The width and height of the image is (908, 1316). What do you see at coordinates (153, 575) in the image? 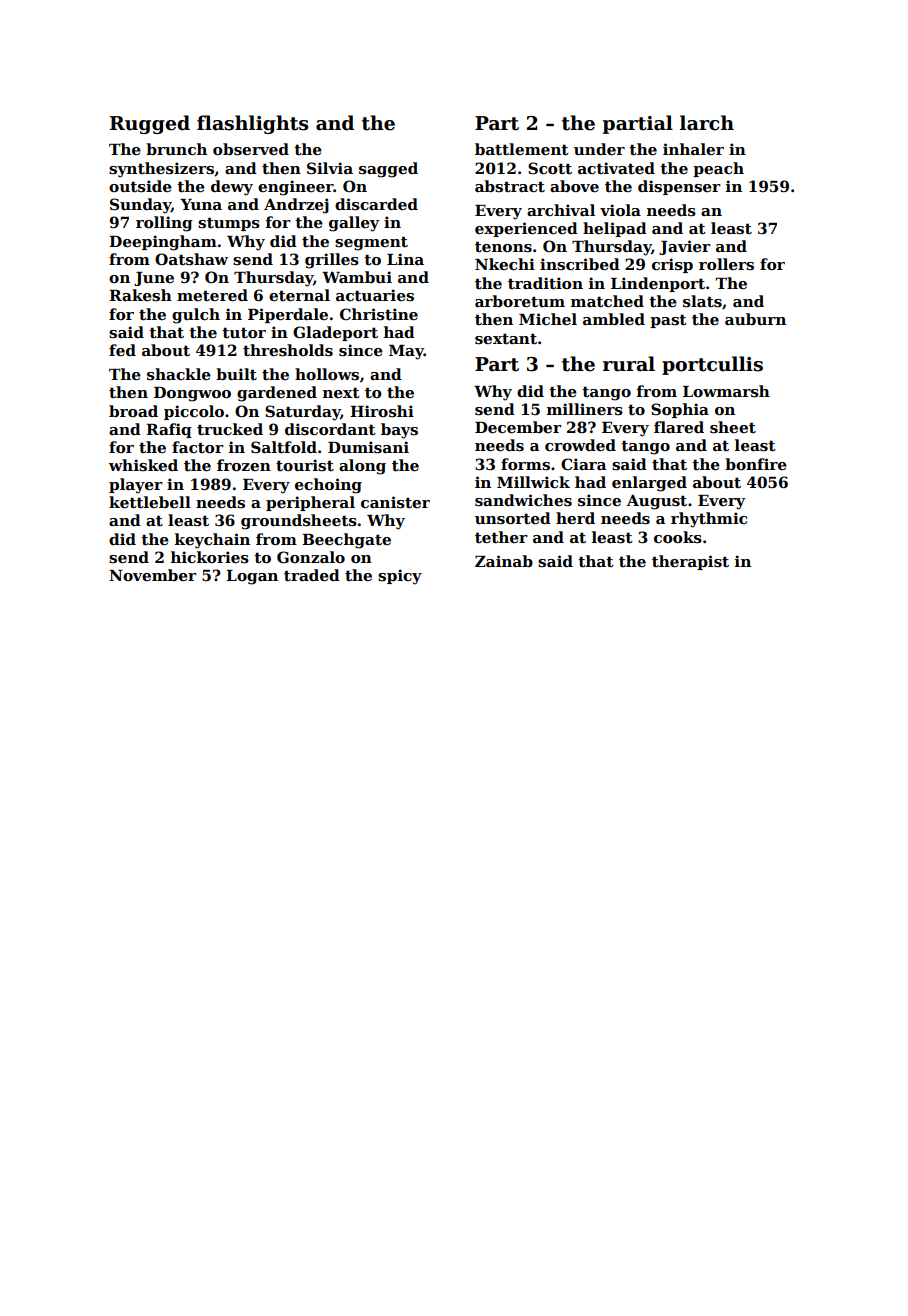
I see `November` at bounding box center [153, 575].
